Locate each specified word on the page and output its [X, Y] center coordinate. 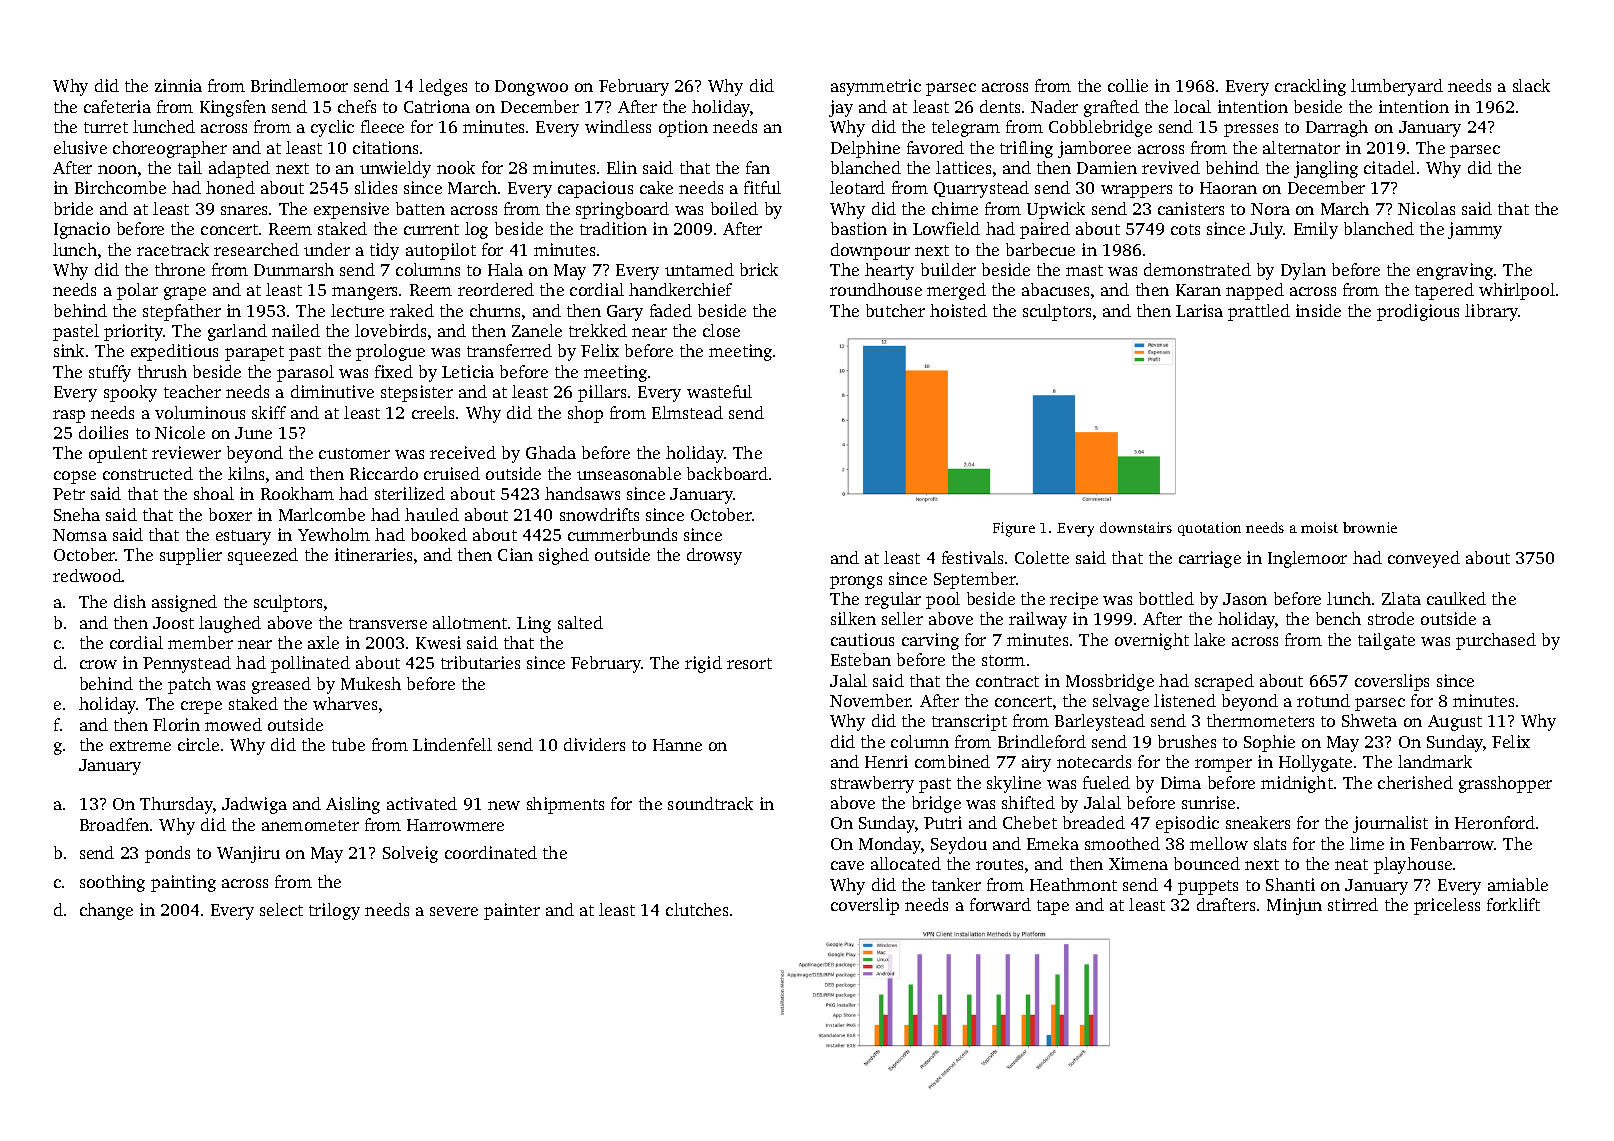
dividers [594, 744]
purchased [1496, 641]
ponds [167, 854]
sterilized [410, 493]
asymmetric [876, 87]
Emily [1316, 230]
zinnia [178, 85]
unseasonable [629, 473]
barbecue [1040, 249]
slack [1531, 85]
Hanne [677, 745]
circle [198, 744]
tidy [384, 251]
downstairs [1136, 527]
